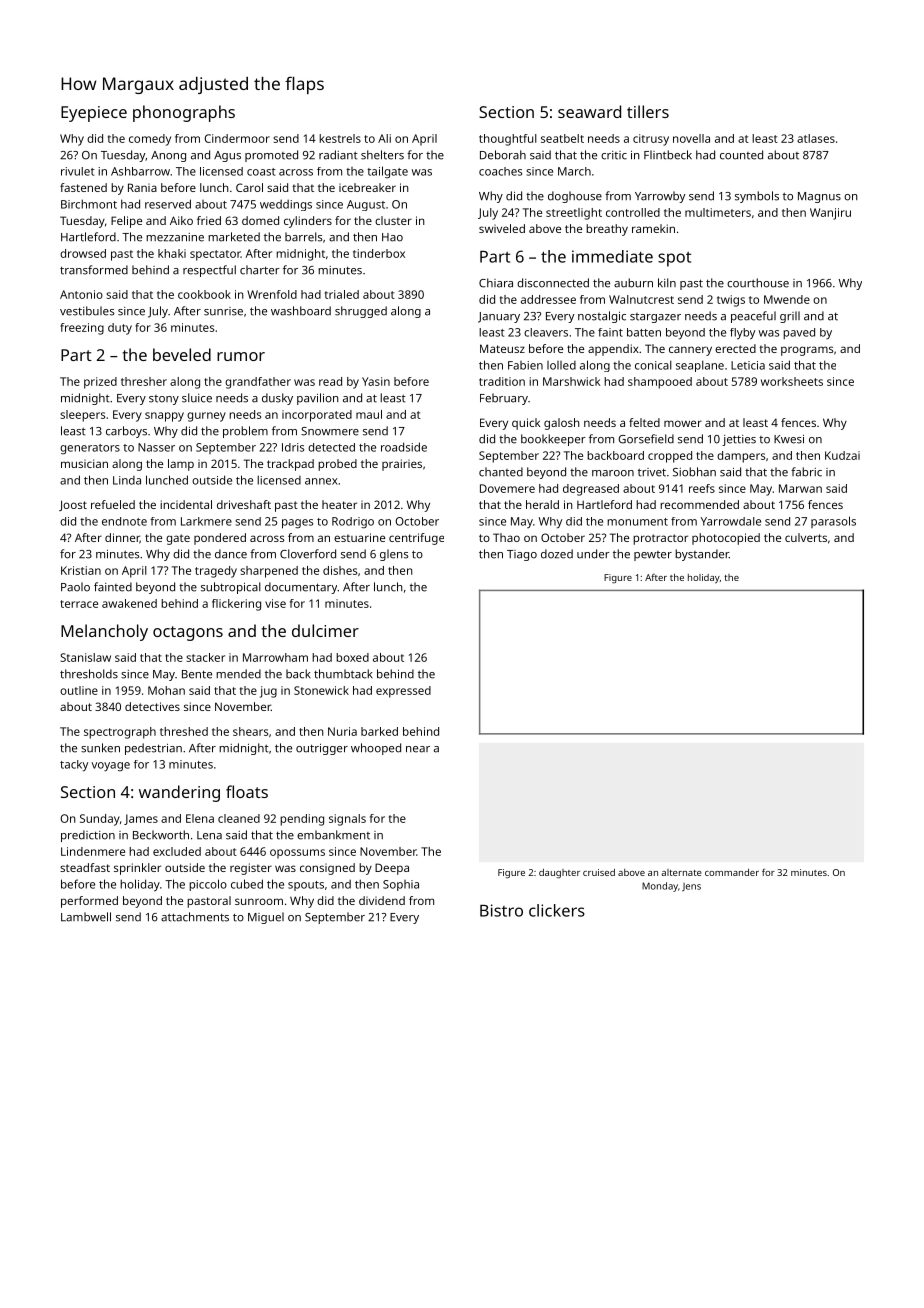 The width and height of the screenshot is (924, 1308). I want to click on Eyepiece, so click(94, 114).
